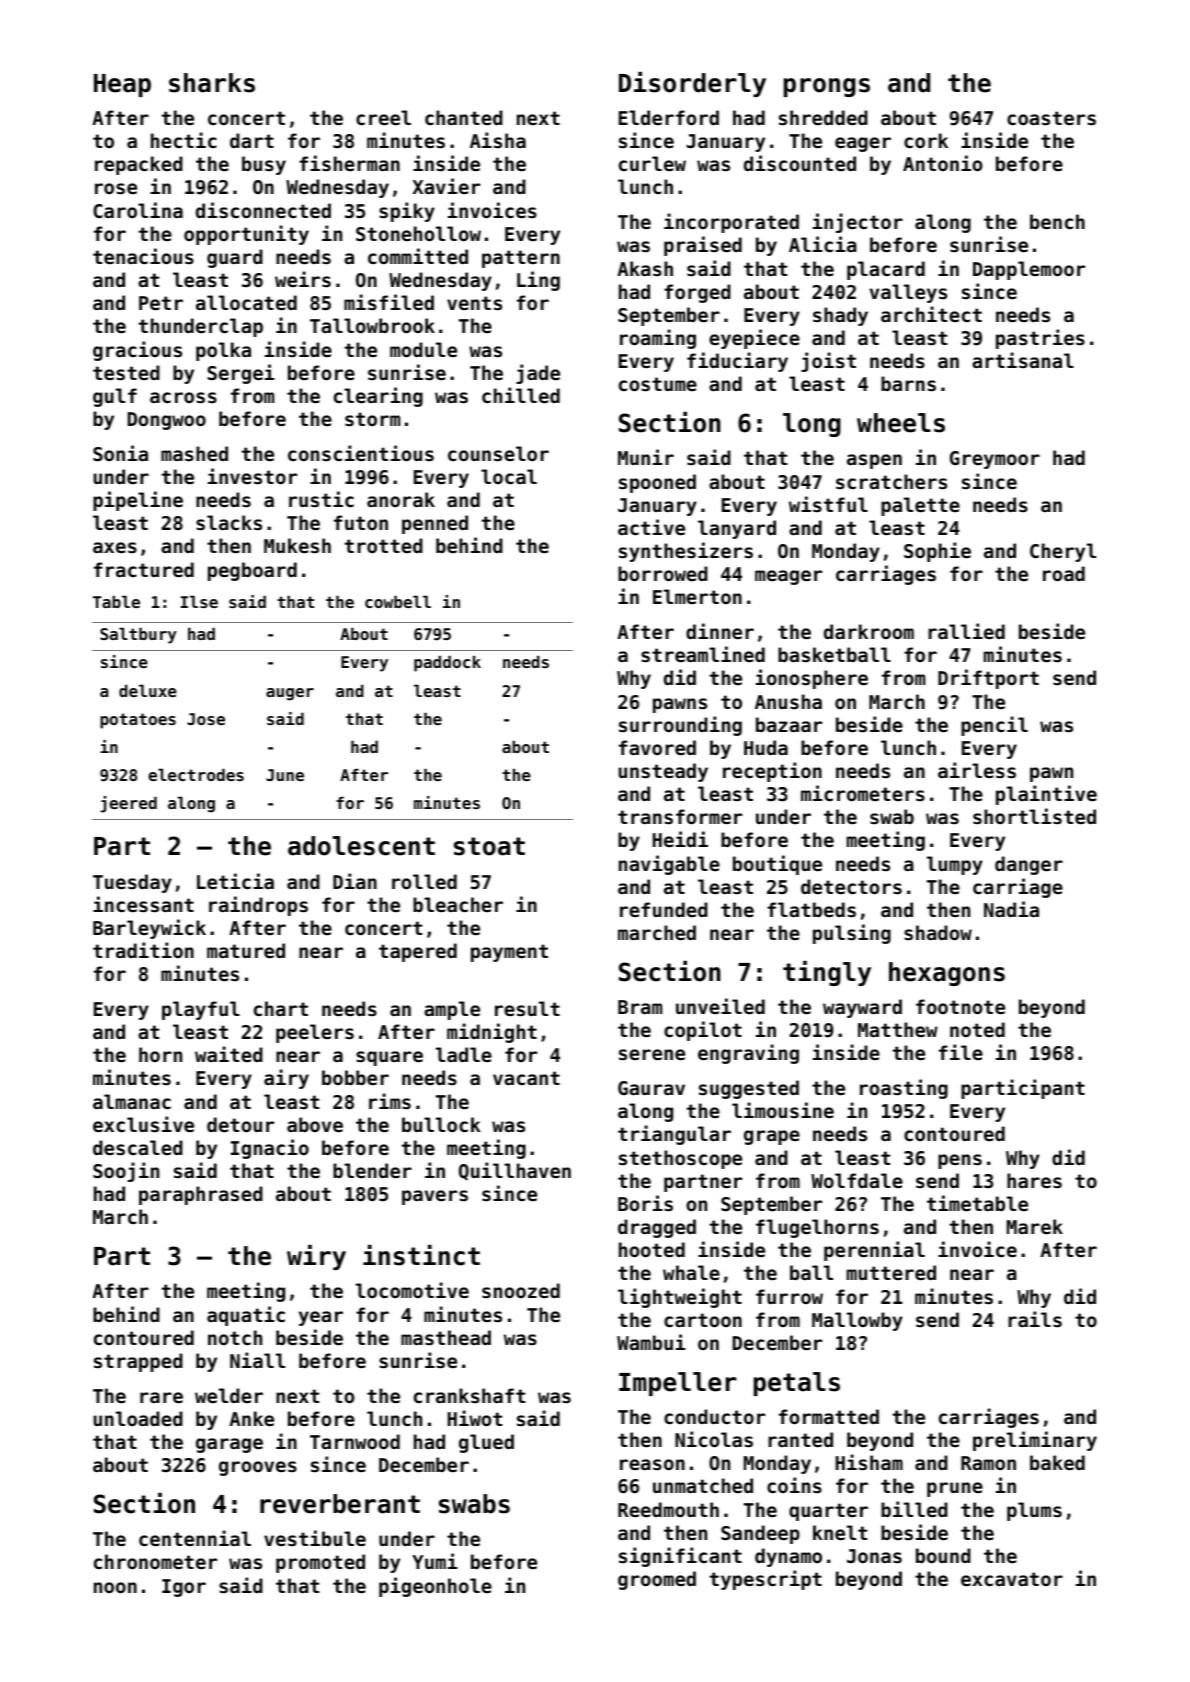  I want to click on paddock, so click(447, 663).
